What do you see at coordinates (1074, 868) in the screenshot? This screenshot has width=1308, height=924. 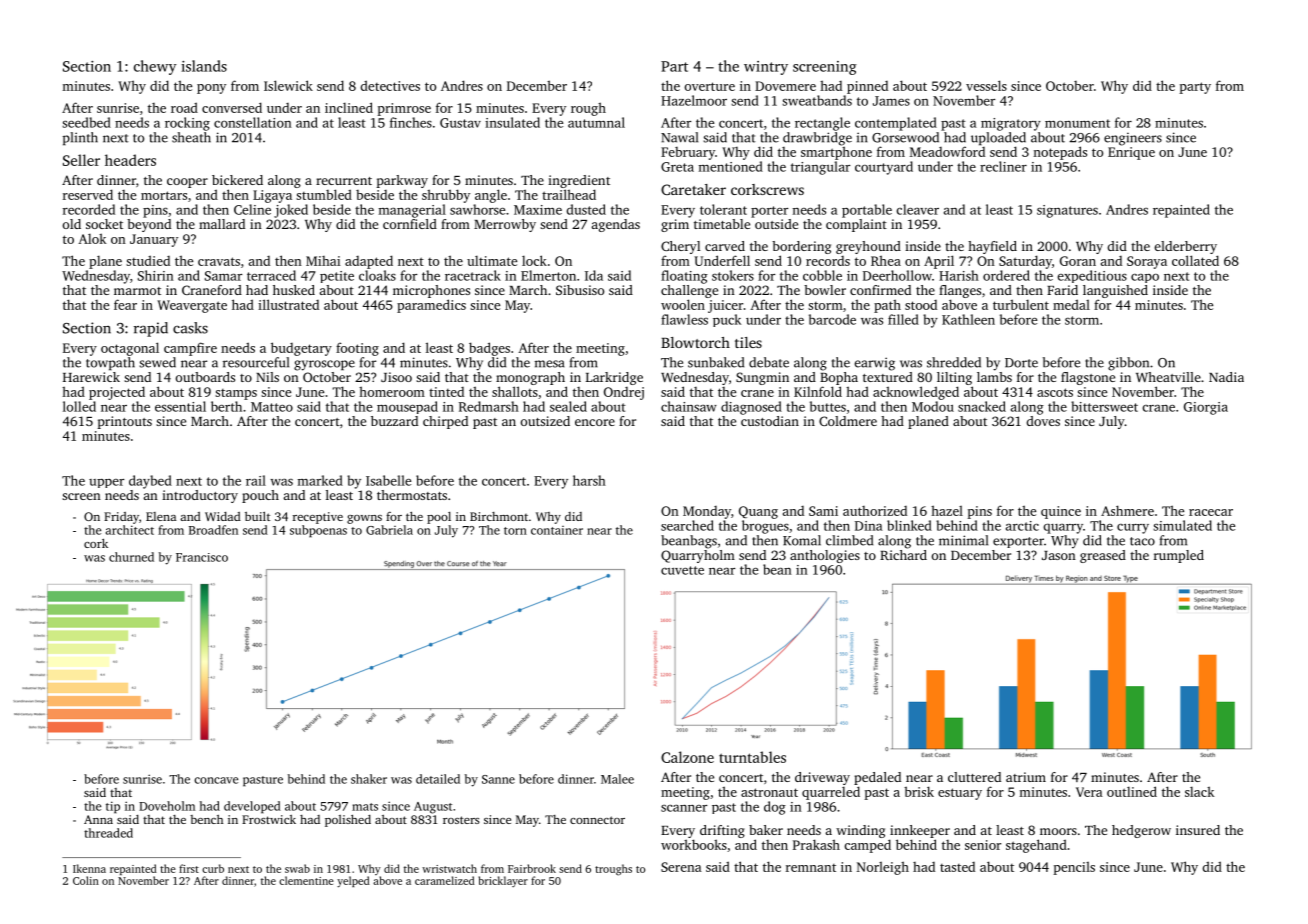 I see `pencils` at bounding box center [1074, 868].
